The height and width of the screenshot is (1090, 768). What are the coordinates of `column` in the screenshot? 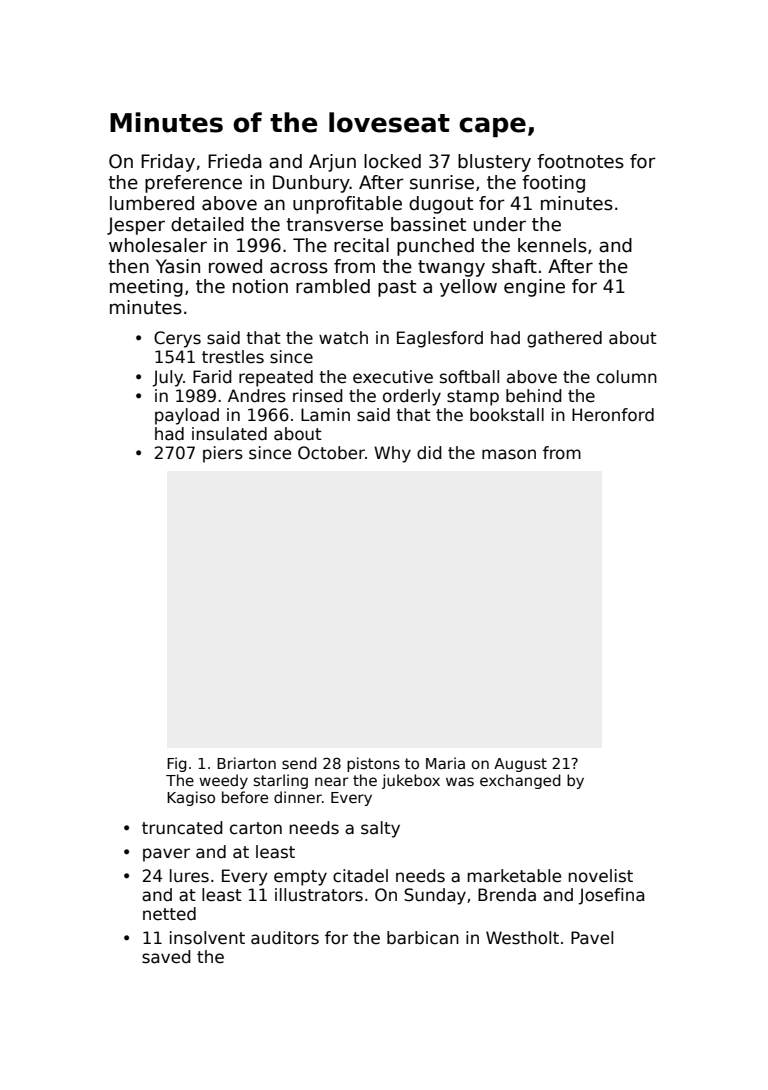 It's located at (627, 377).
